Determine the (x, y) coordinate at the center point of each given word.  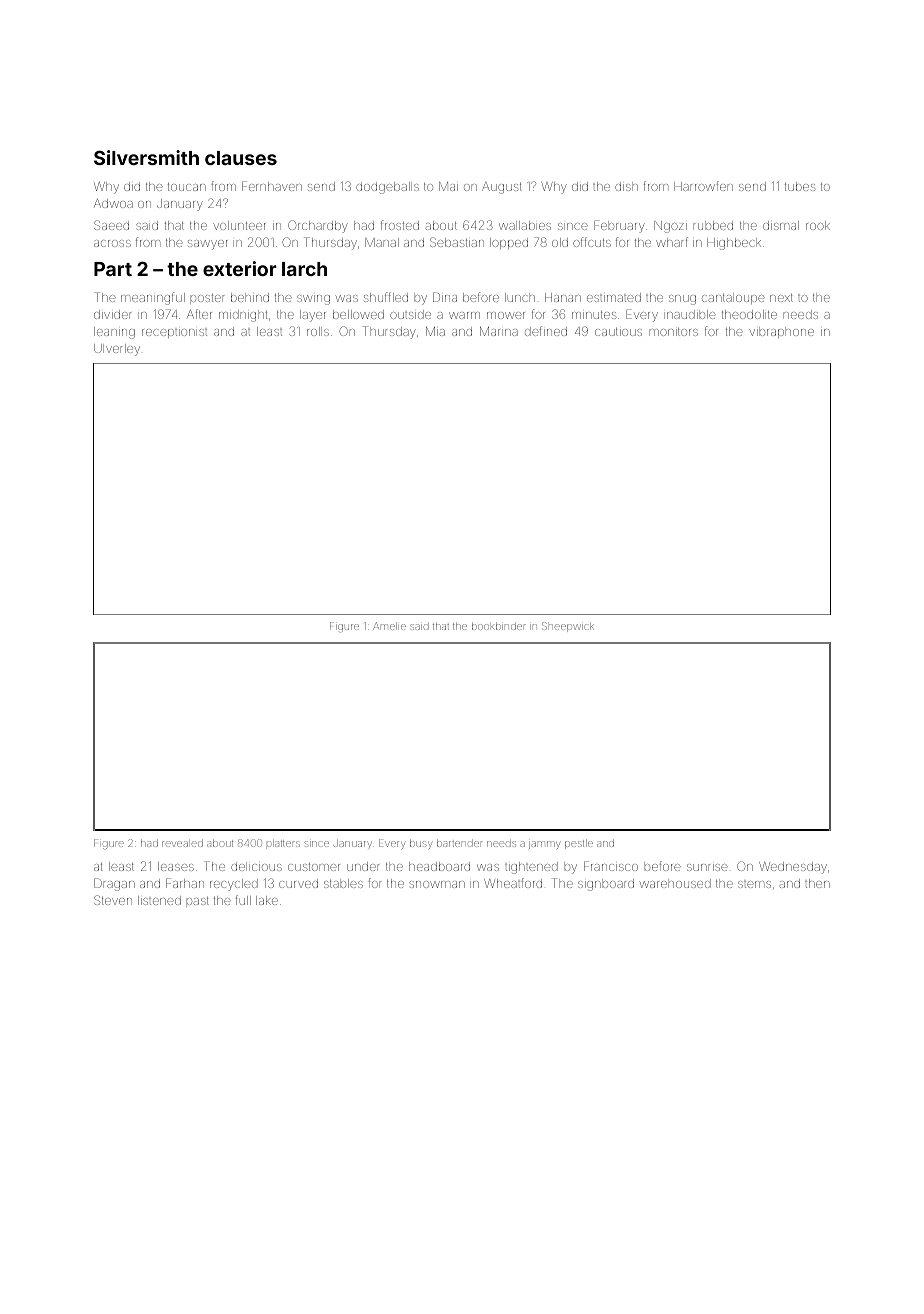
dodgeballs (387, 188)
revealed (182, 843)
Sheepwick (568, 627)
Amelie (389, 626)
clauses (241, 158)
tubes (800, 186)
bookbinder (499, 626)
